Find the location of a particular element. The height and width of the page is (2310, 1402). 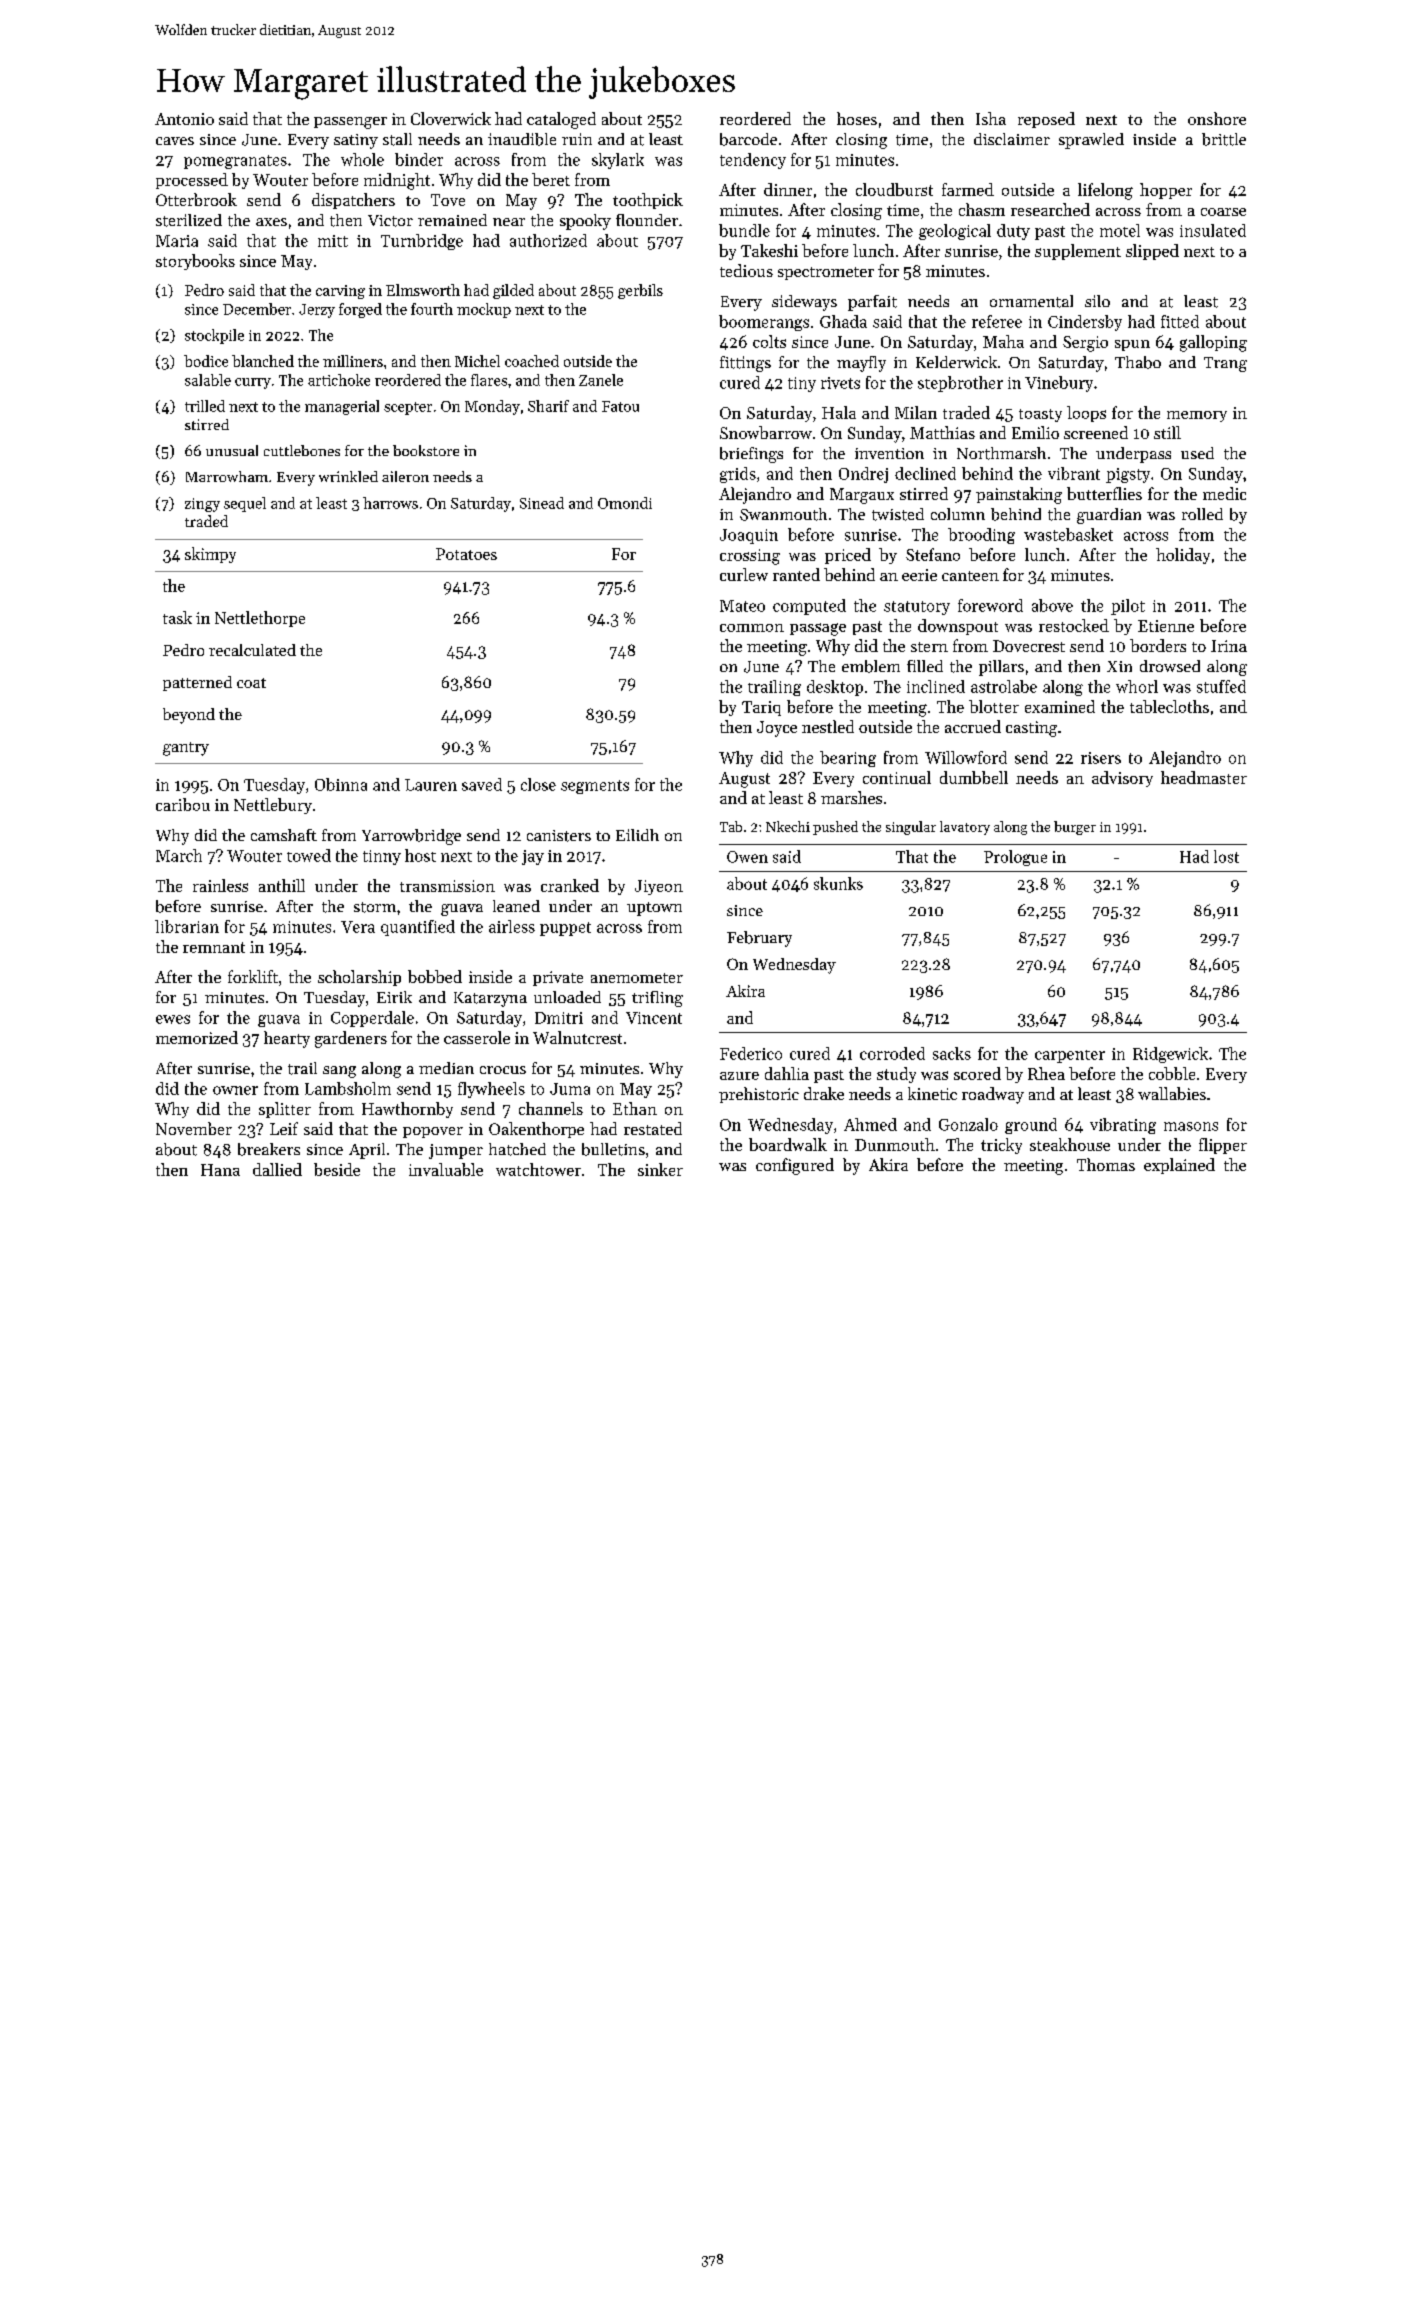

corroded is located at coordinates (892, 1053).
